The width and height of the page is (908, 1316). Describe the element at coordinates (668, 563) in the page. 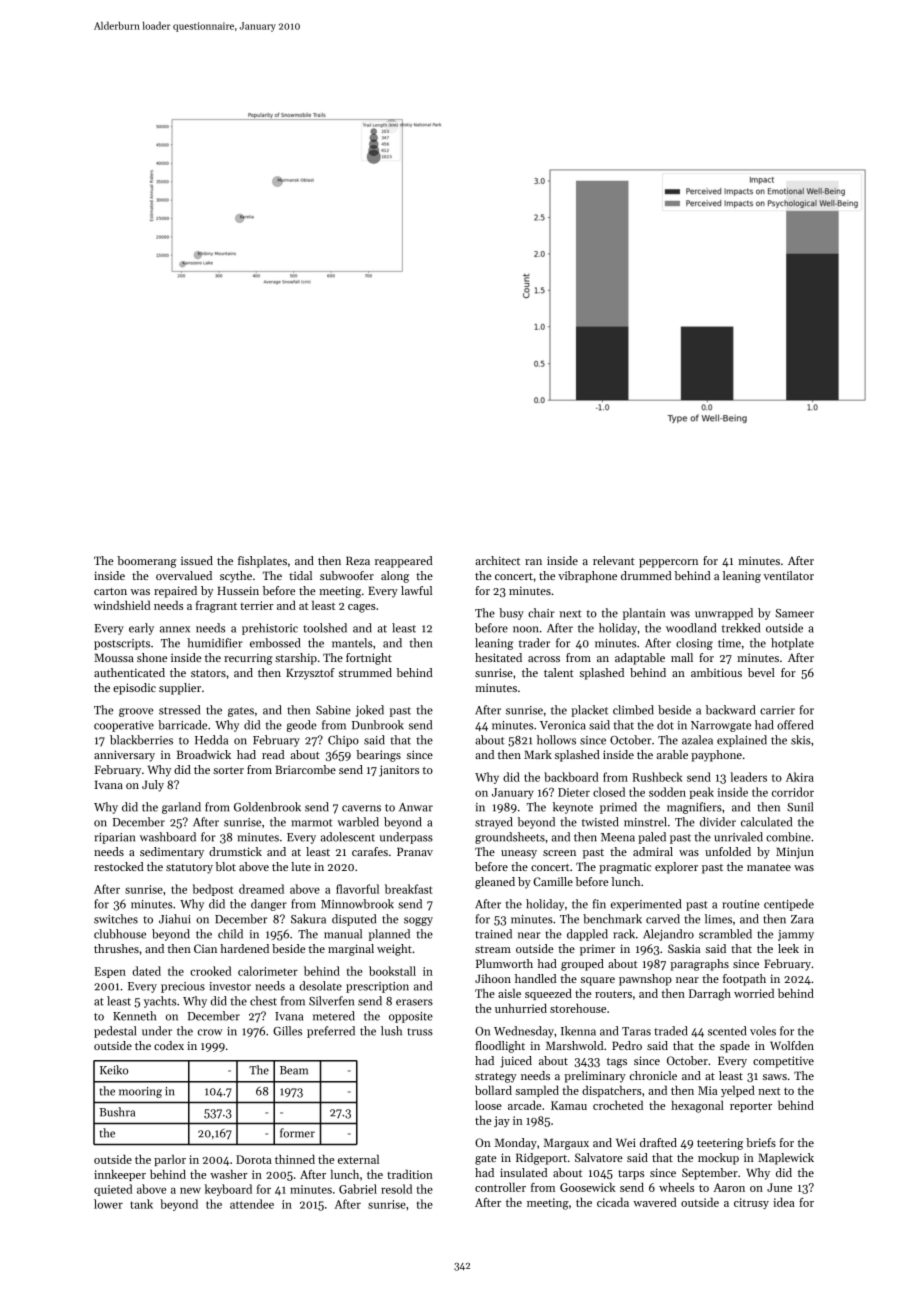

I see `peppercorn` at that location.
